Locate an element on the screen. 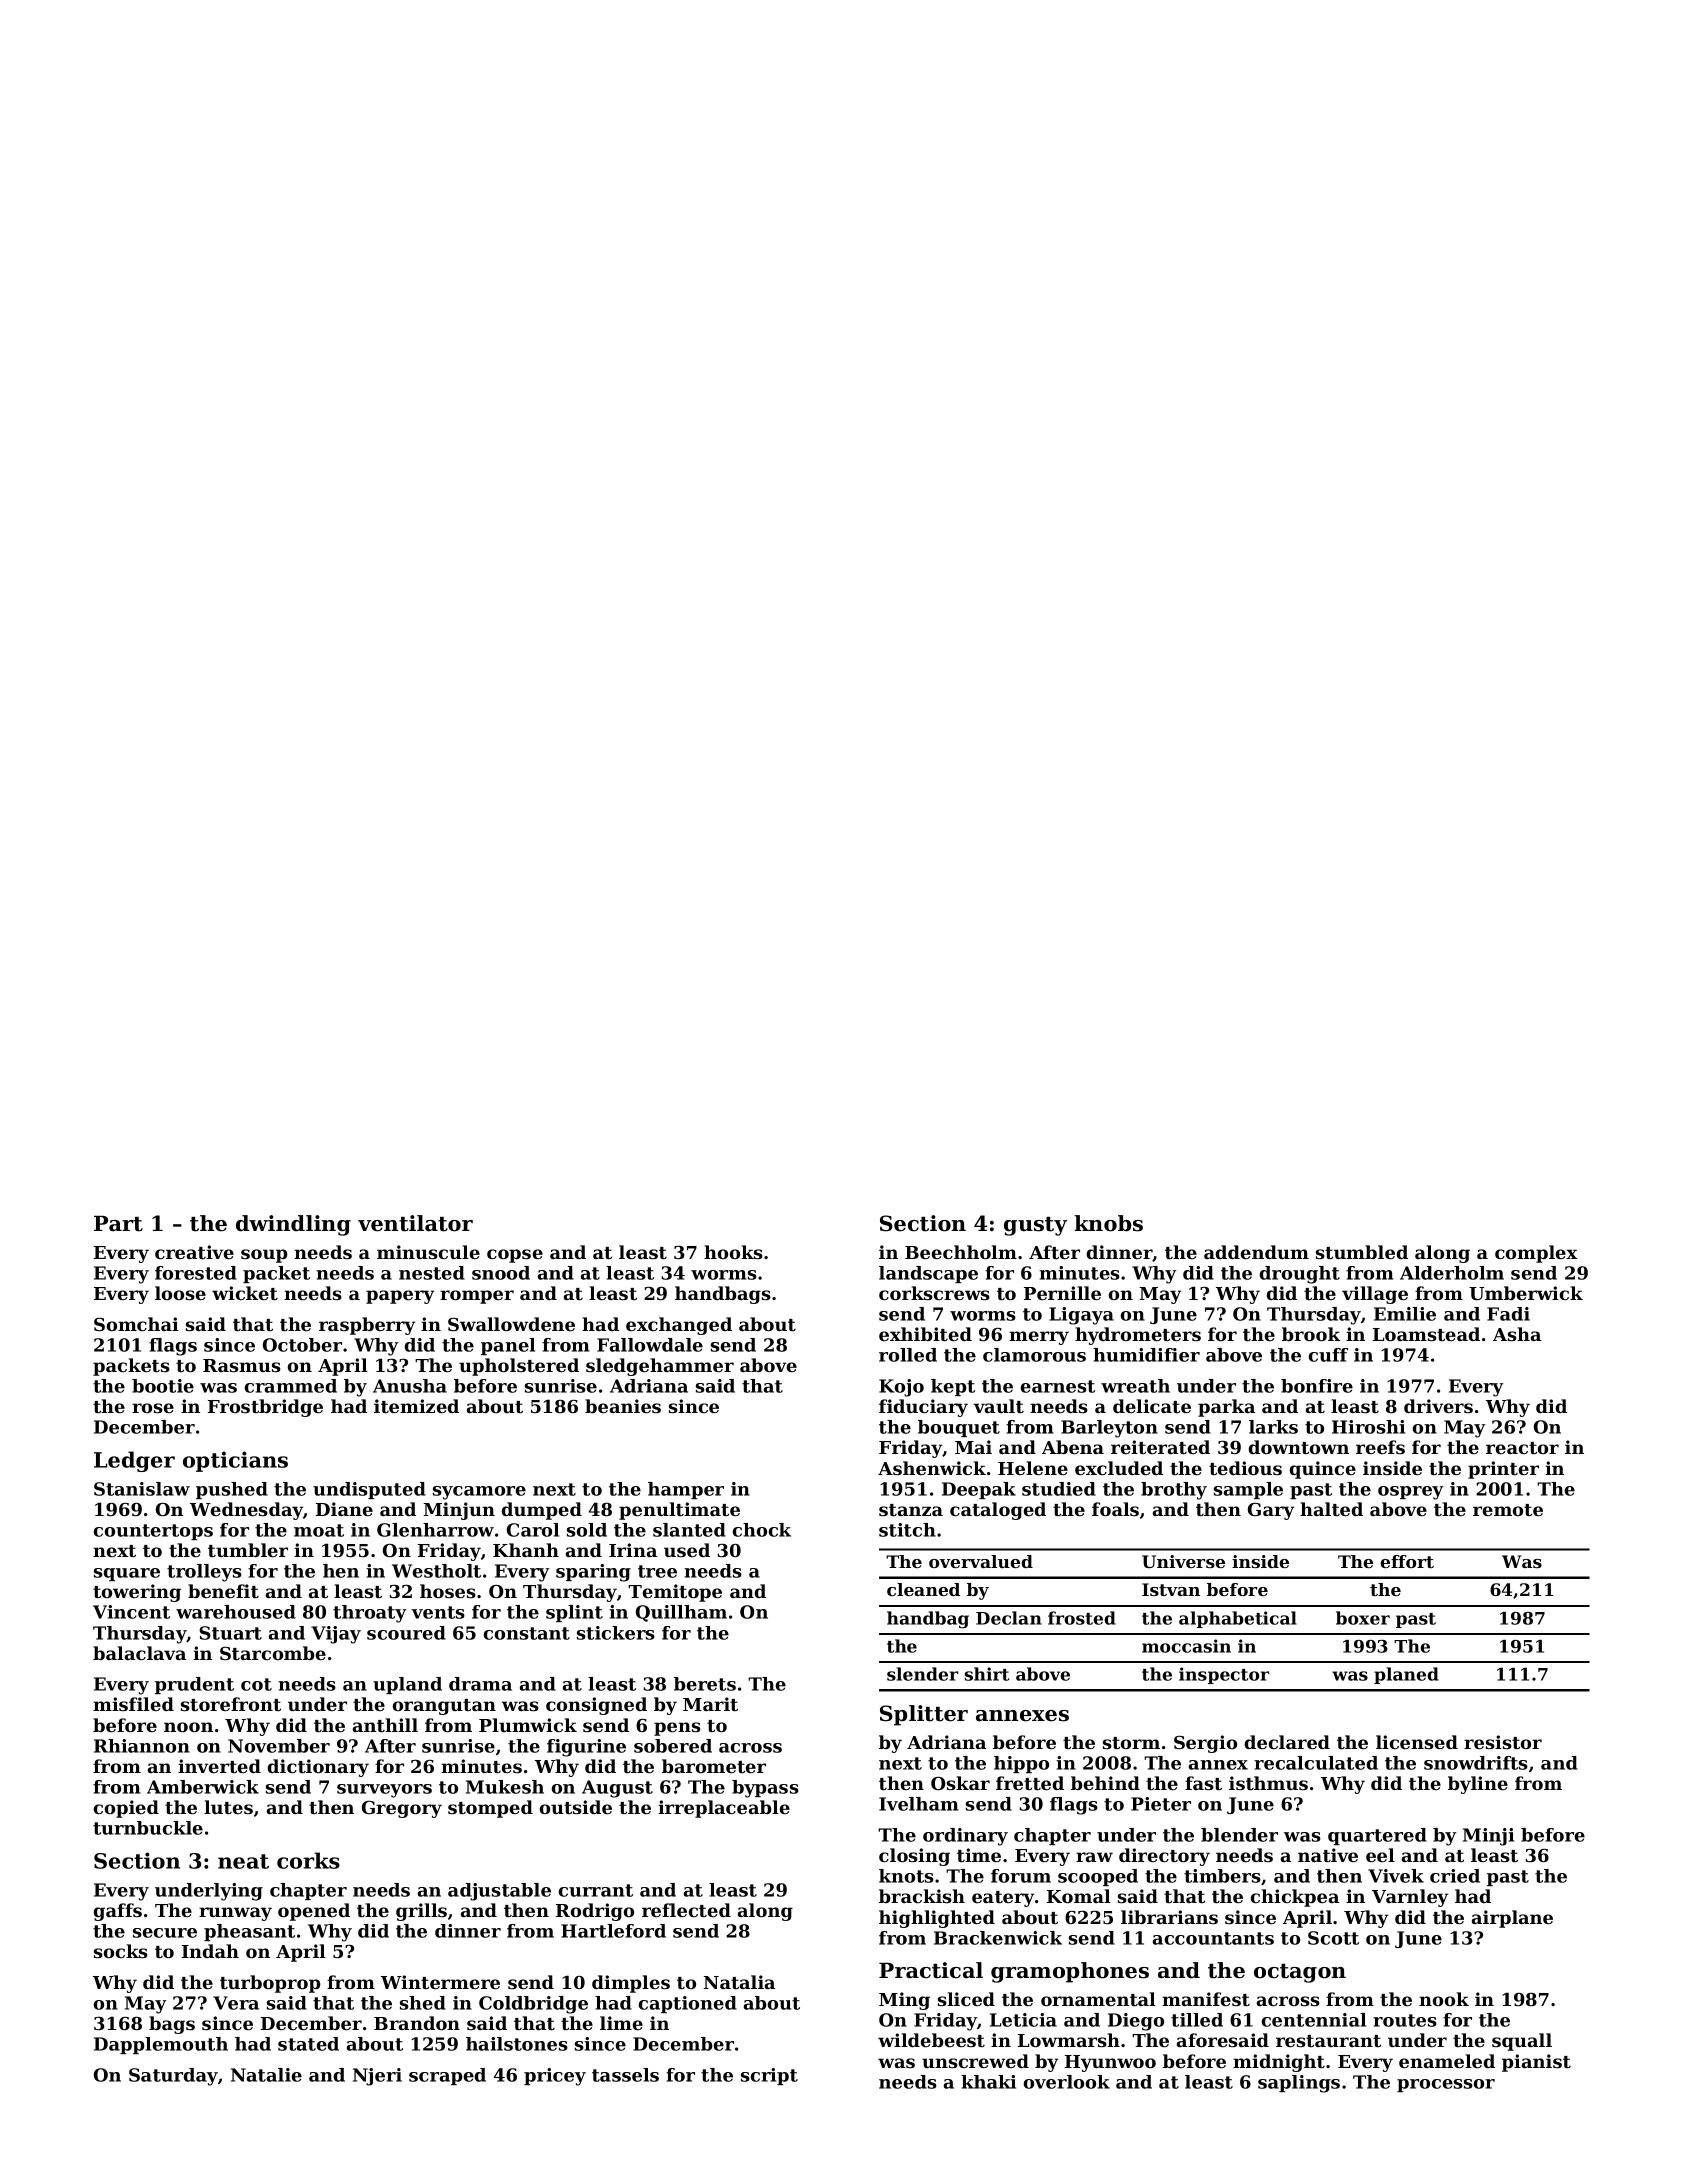 Image resolution: width=1683 pixels, height=2178 pixels. sledgehammer is located at coordinates (660, 1367).
